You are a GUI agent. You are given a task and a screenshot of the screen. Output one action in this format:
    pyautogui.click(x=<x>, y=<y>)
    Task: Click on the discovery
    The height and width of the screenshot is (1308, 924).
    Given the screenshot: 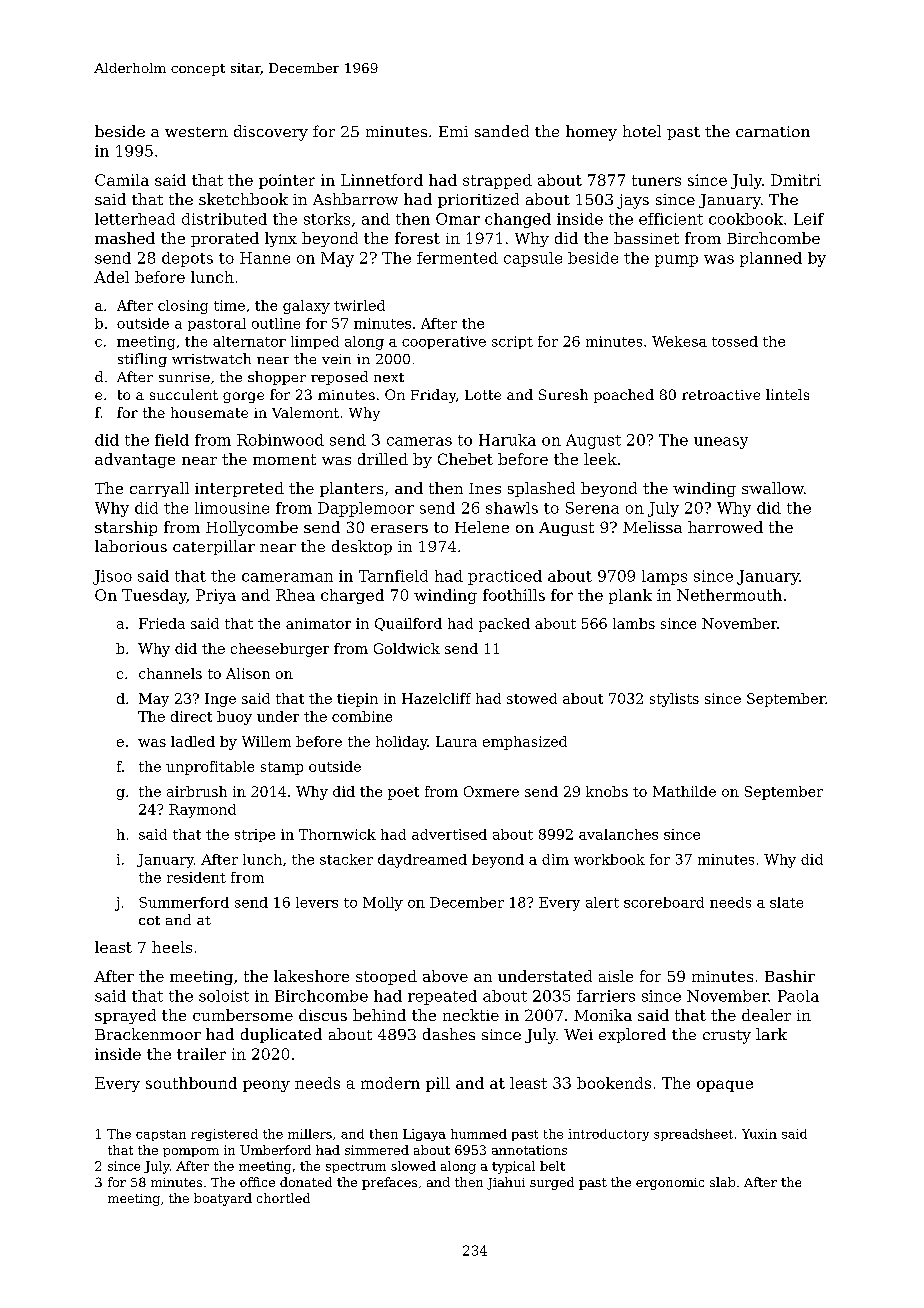 What is the action you would take?
    pyautogui.click(x=271, y=133)
